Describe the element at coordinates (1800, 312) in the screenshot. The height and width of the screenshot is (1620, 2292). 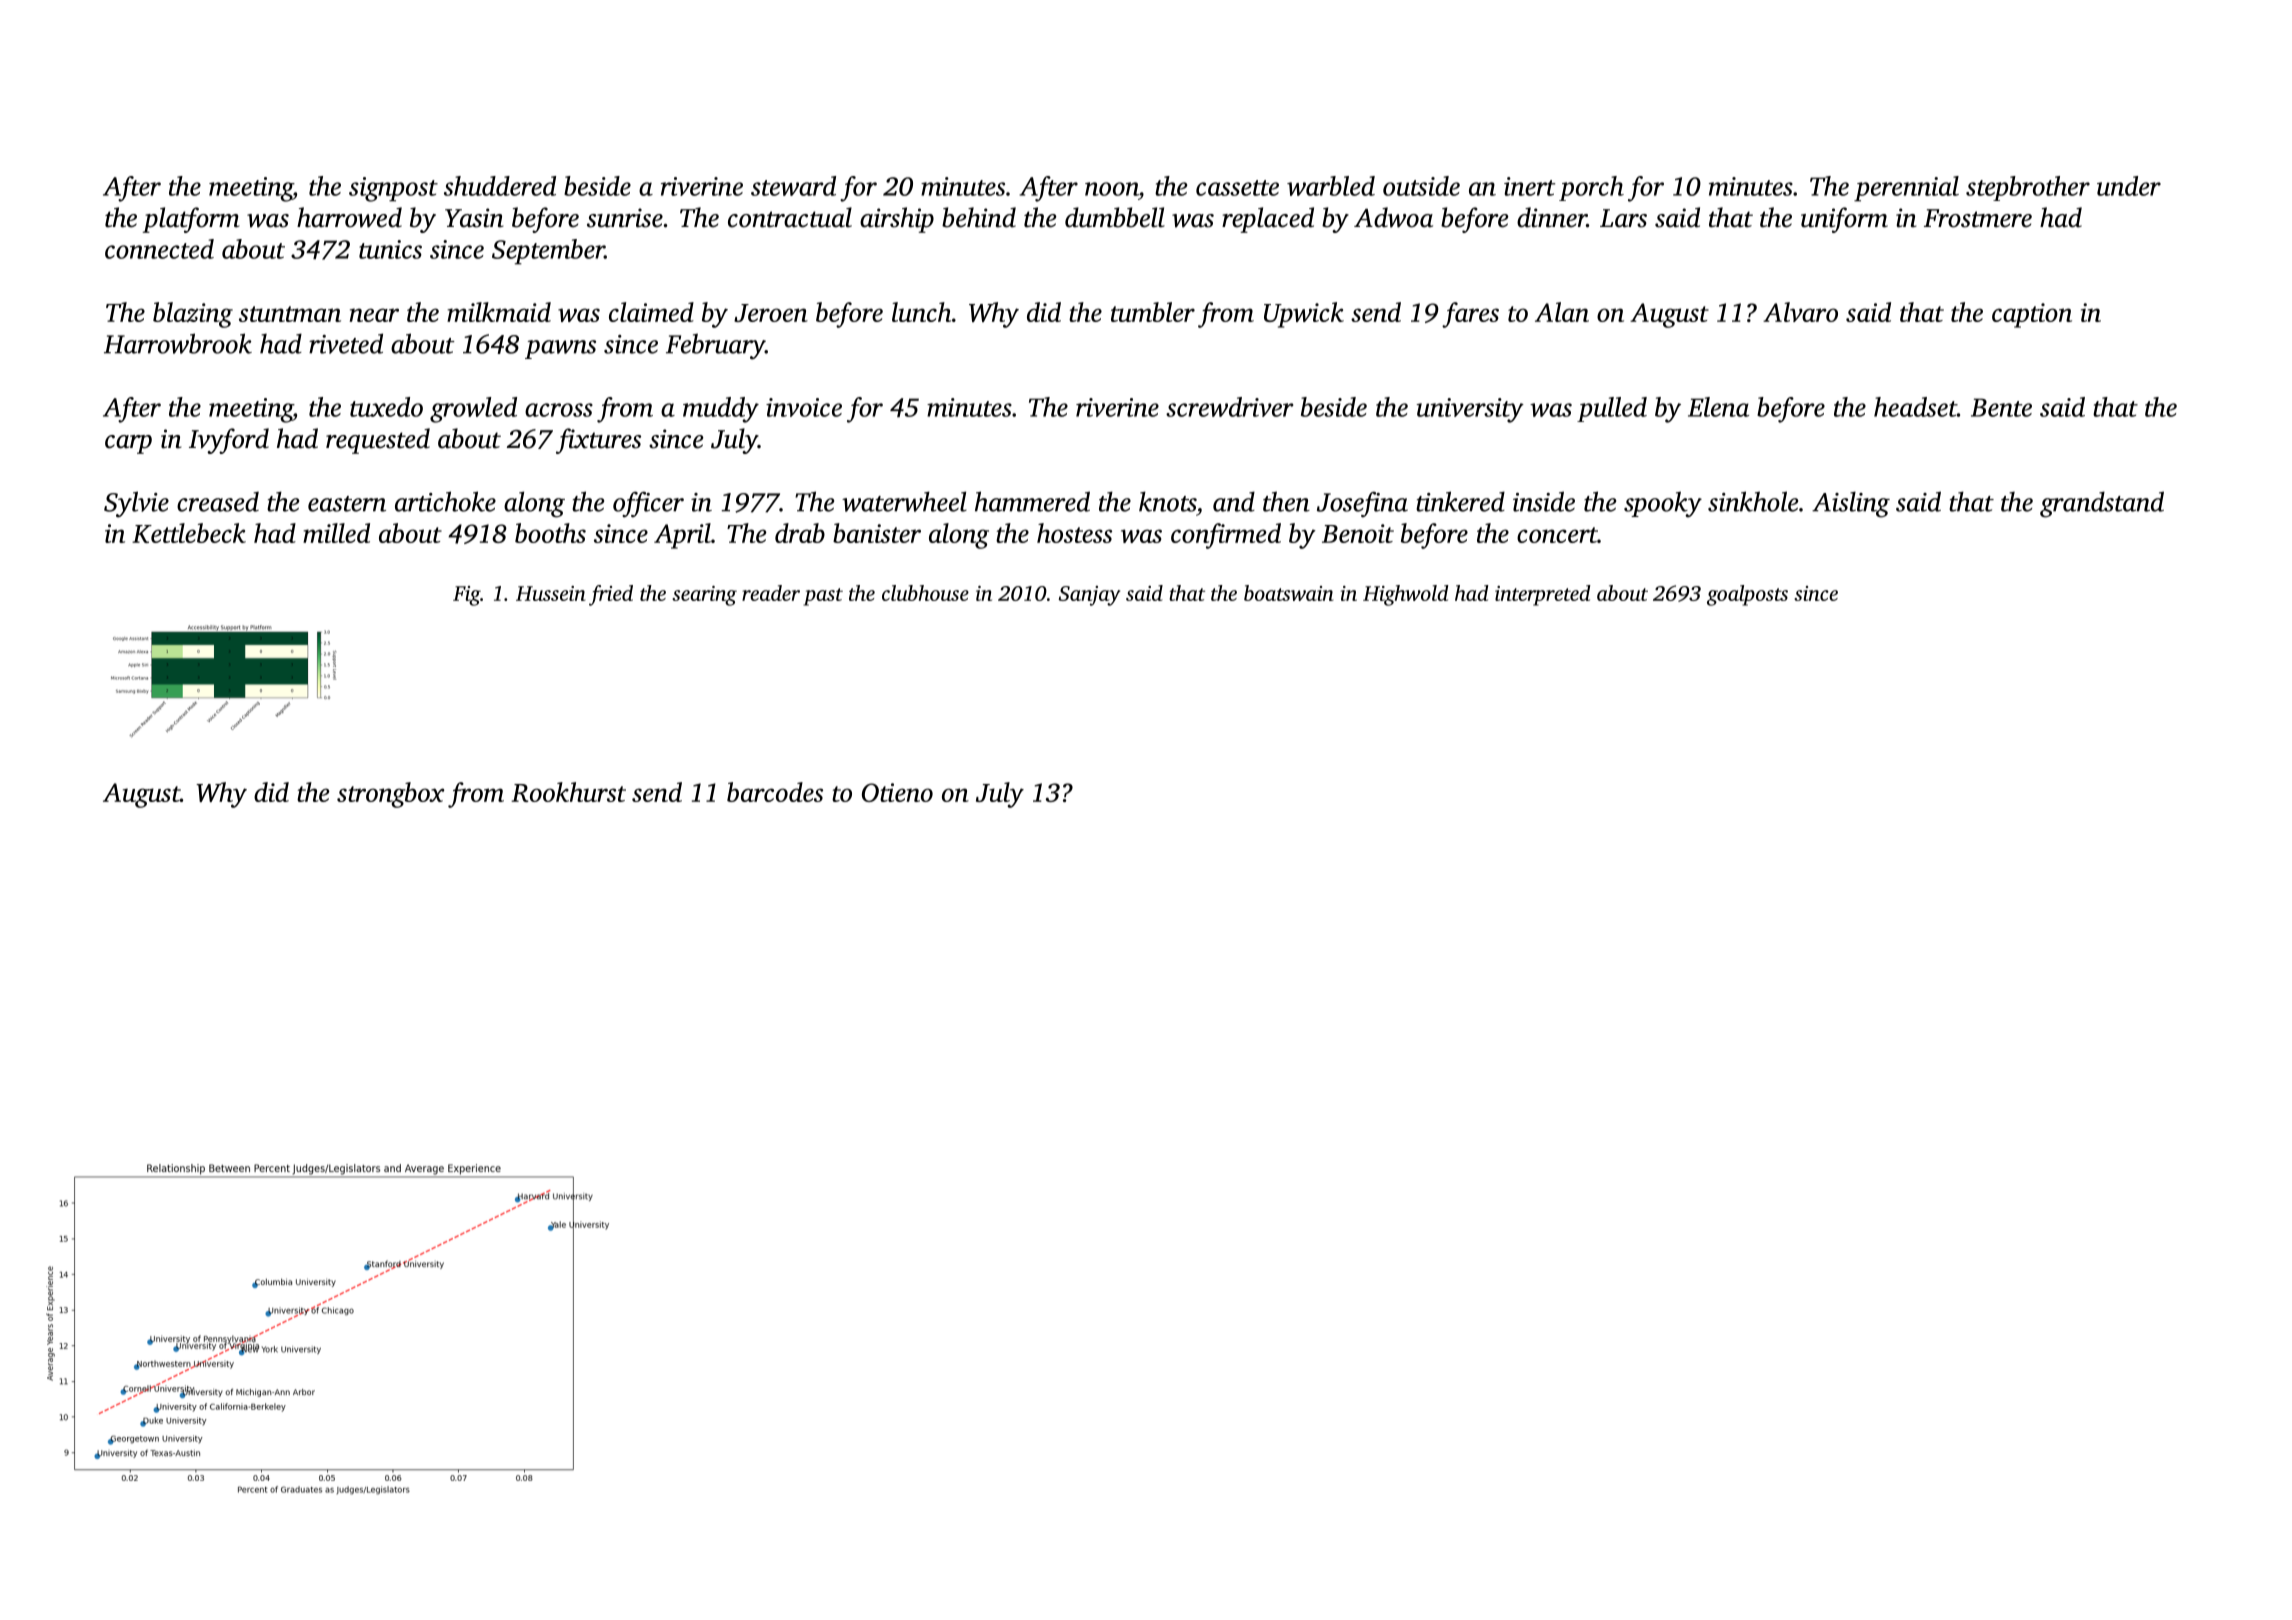
I see `Alvaro` at that location.
